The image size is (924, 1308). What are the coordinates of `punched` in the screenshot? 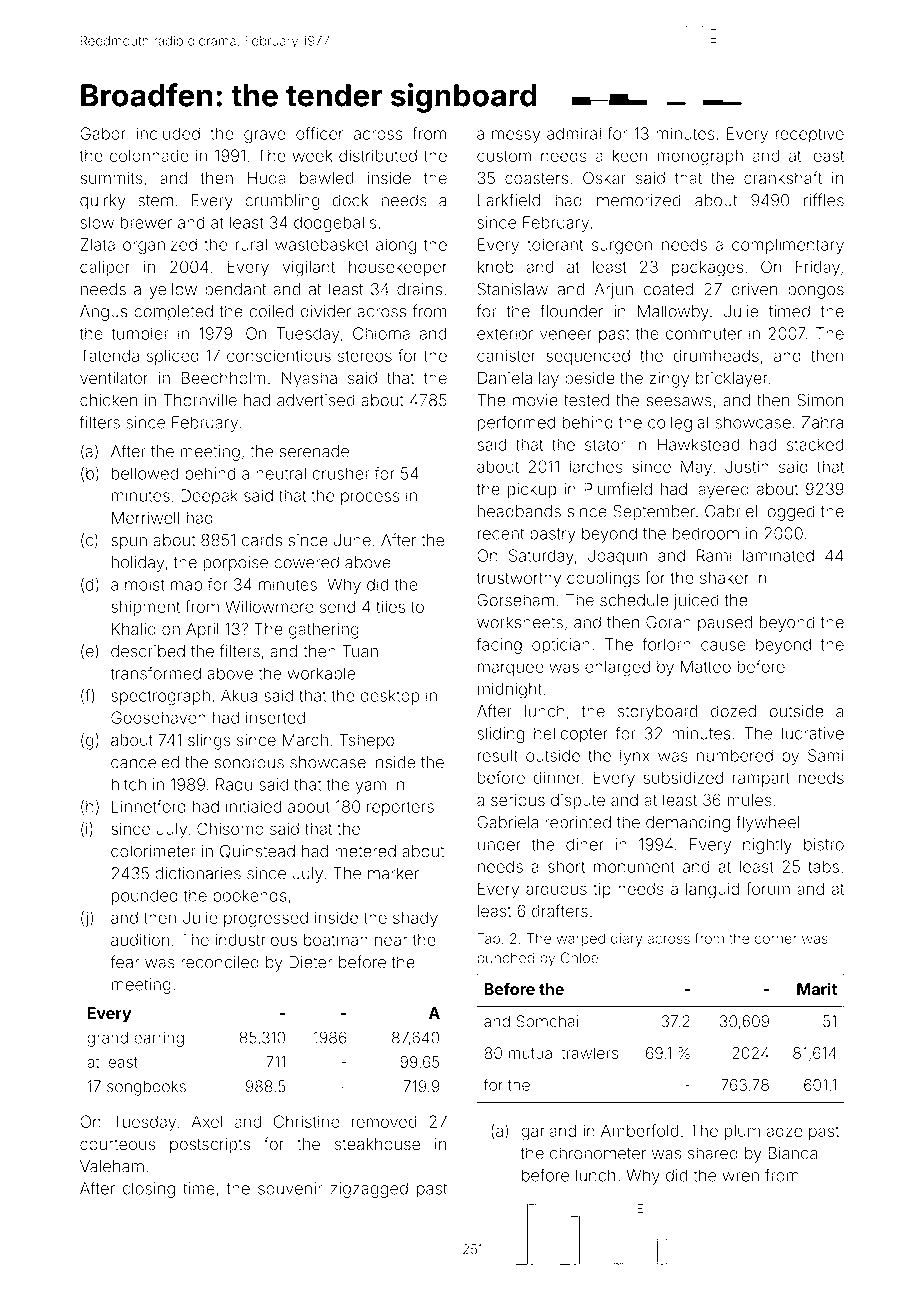 It's located at (506, 959).
